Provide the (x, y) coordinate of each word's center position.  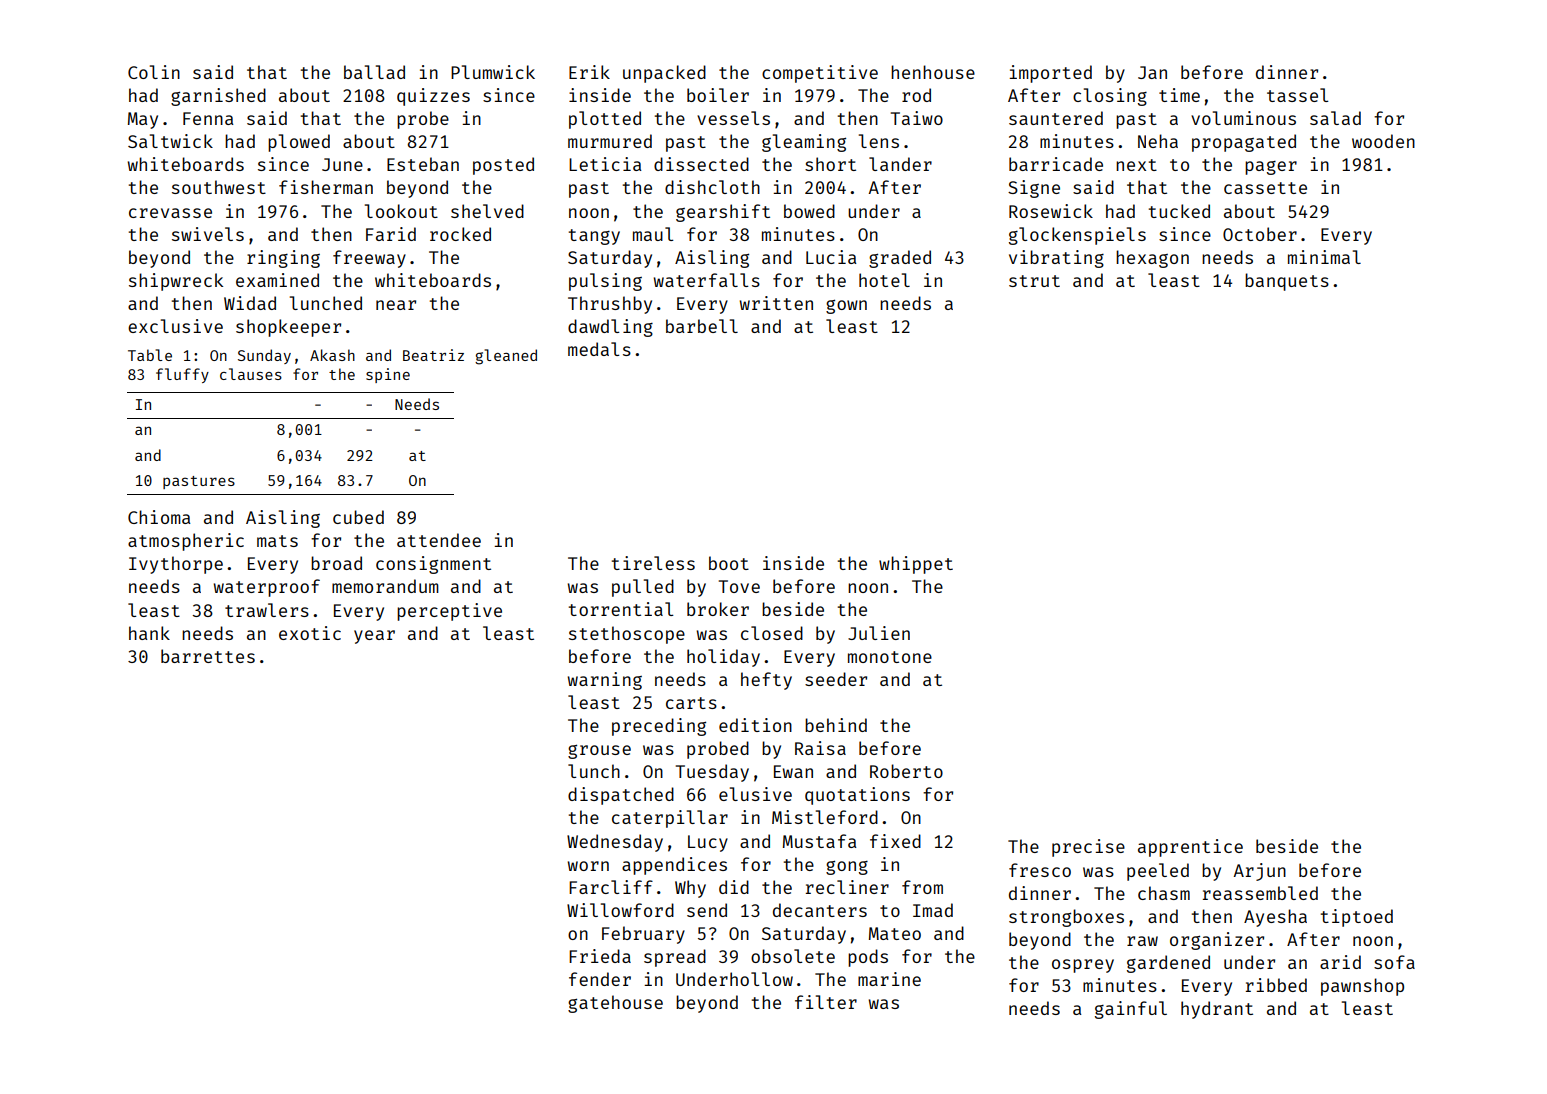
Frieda (600, 956)
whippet (916, 565)
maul (653, 234)
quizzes (433, 97)
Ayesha (1275, 918)
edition (755, 725)
